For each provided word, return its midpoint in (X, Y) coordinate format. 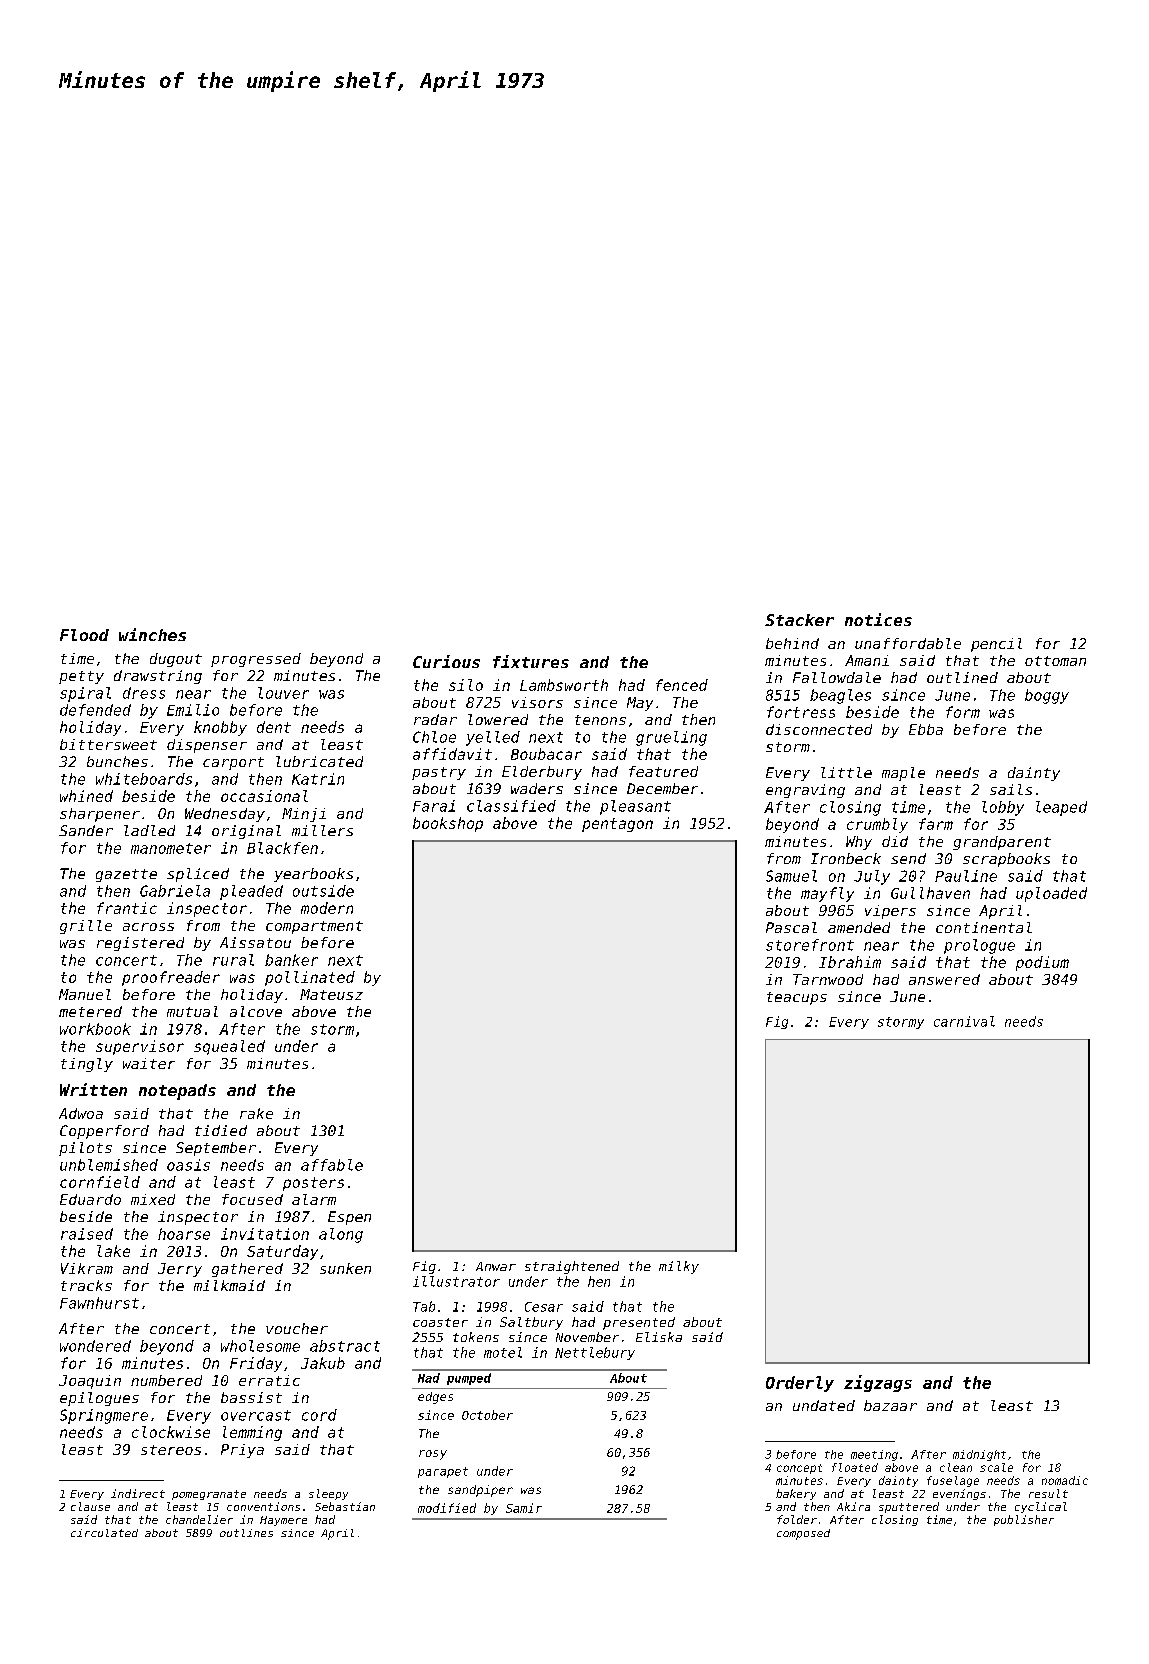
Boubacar (546, 754)
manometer (171, 848)
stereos (171, 1450)
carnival (964, 1021)
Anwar (496, 1266)
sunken (345, 1268)
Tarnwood (828, 979)
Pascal (791, 927)
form (963, 712)
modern (327, 908)
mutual (192, 1011)
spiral (85, 694)
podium (1042, 963)
